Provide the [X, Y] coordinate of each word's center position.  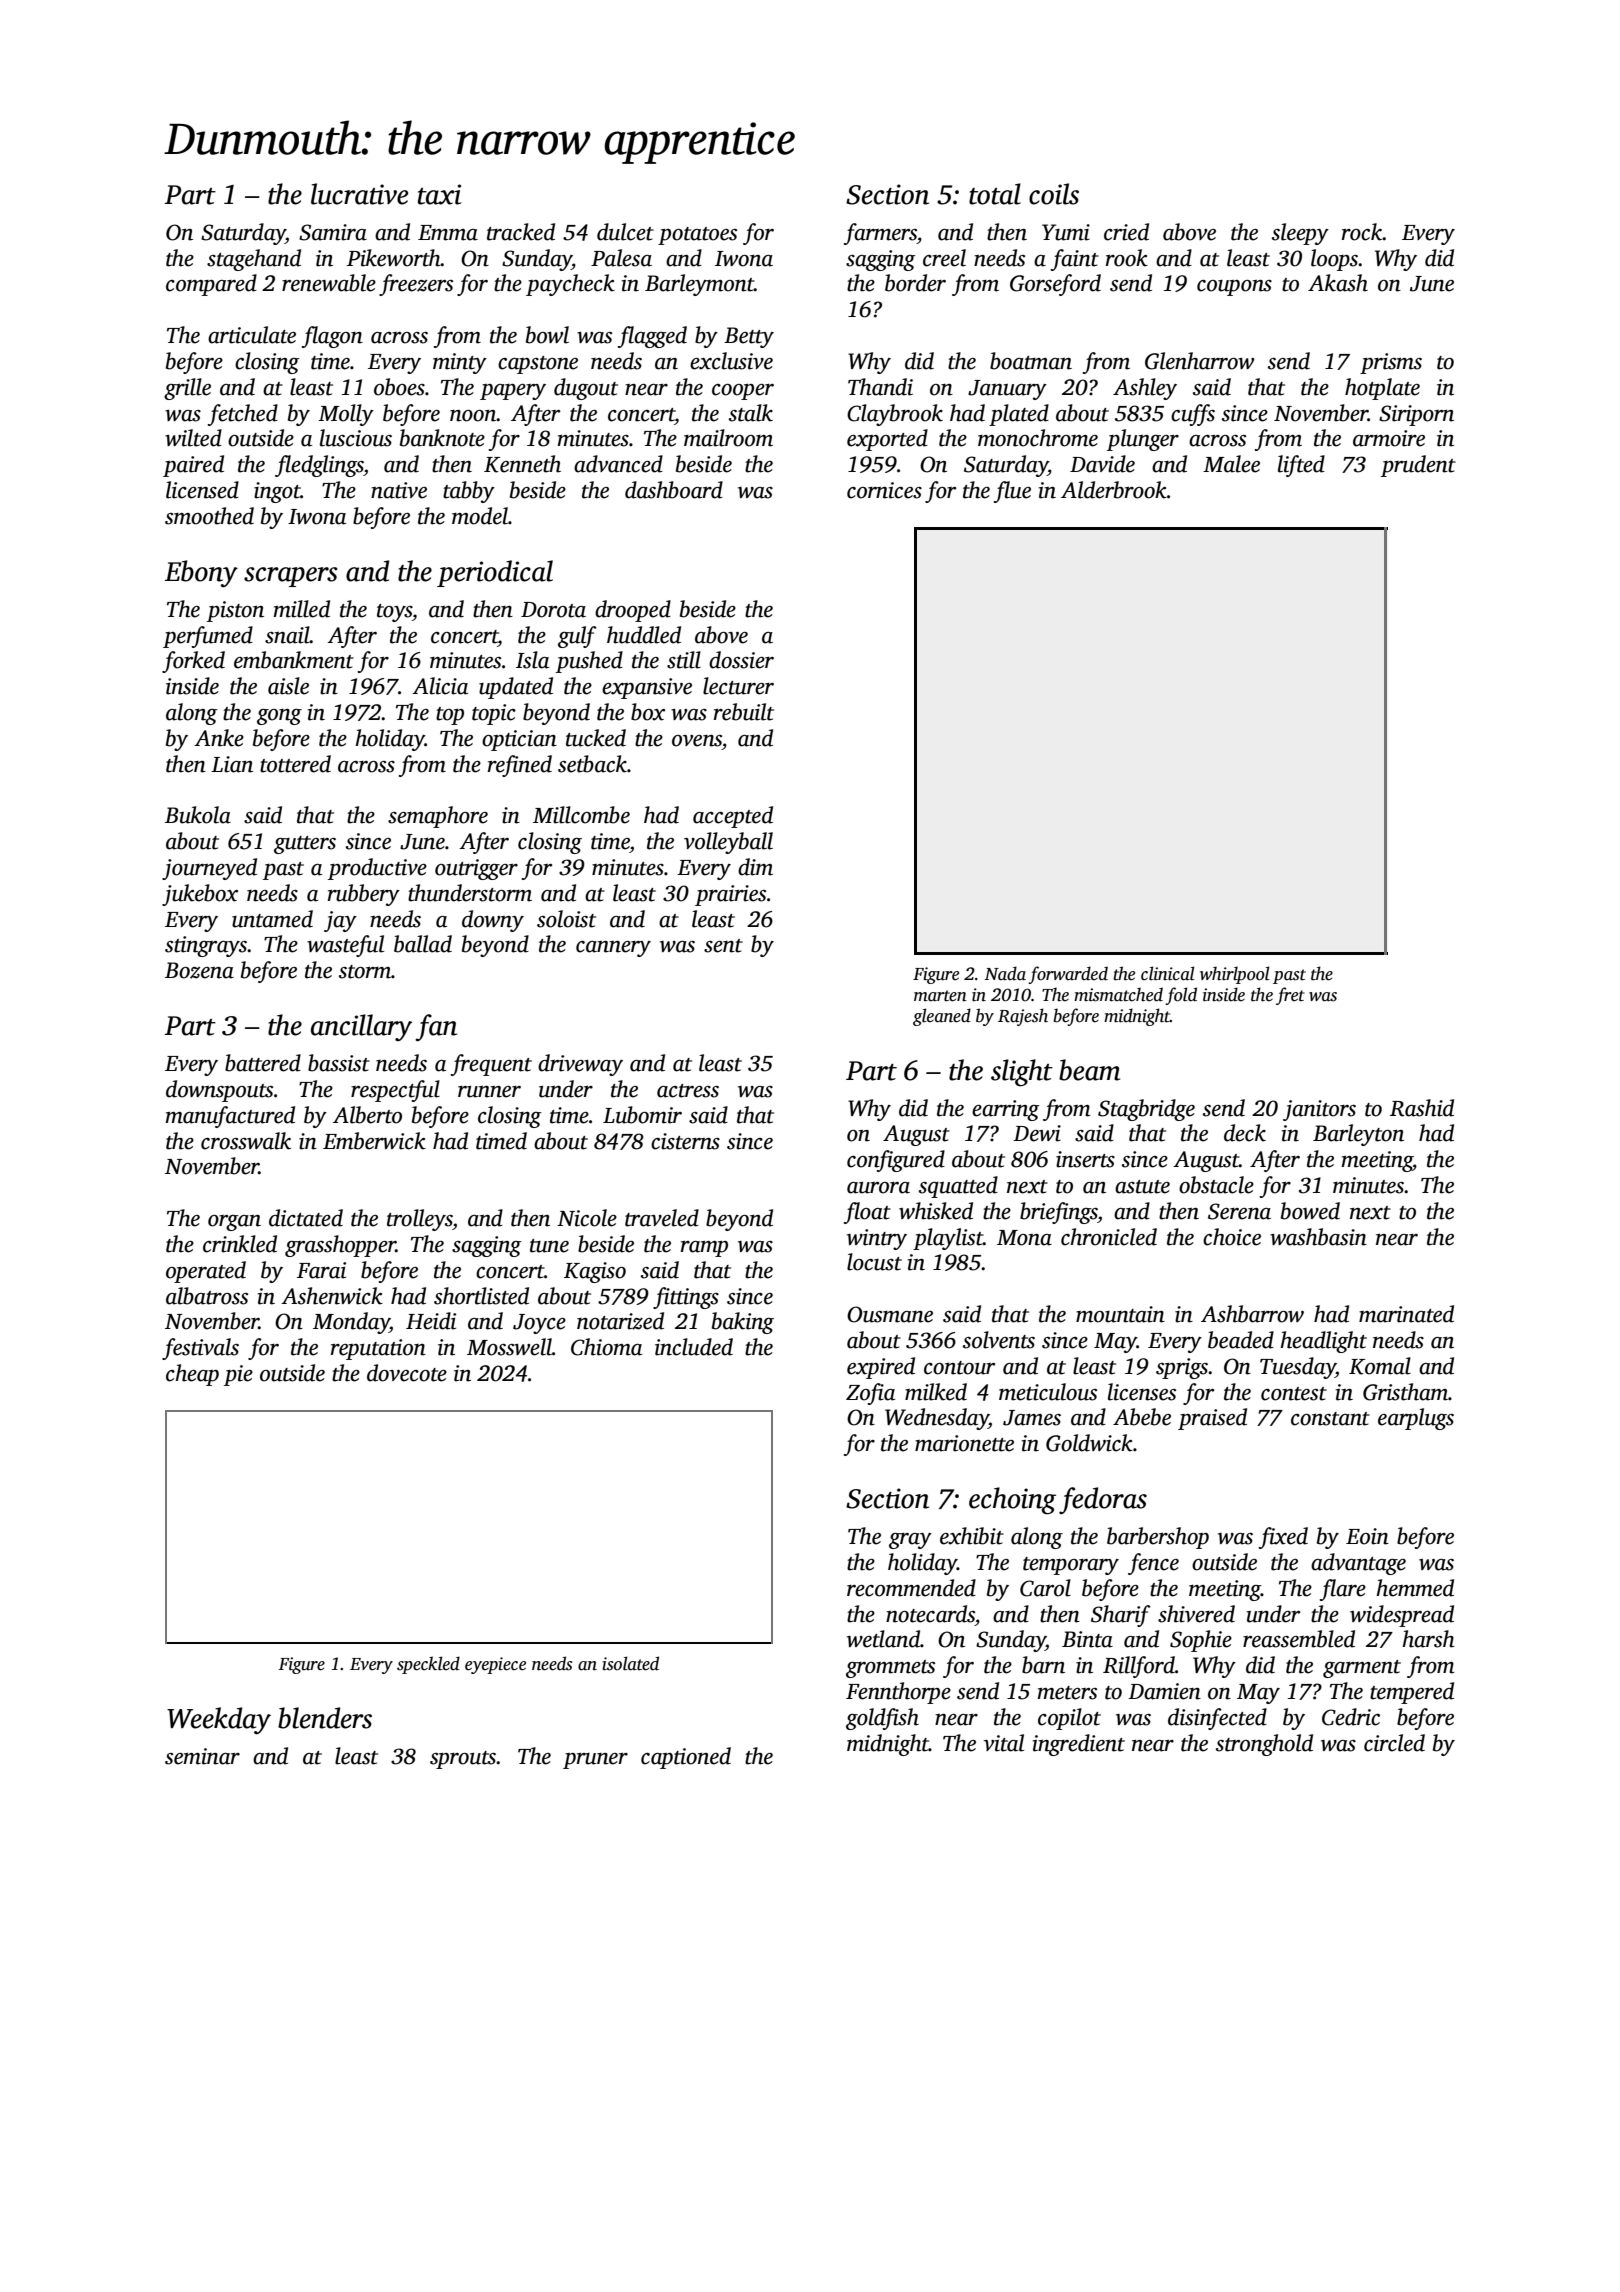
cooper [743, 392]
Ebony [201, 573]
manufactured [230, 1117]
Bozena [199, 970]
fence [1153, 1564]
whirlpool [1235, 975]
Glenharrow [1199, 361]
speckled [428, 1665]
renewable [329, 283]
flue [1012, 492]
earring [1006, 1110]
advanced [618, 464]
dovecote [407, 1373]
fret [1290, 996]
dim [755, 867]
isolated [630, 1663]
